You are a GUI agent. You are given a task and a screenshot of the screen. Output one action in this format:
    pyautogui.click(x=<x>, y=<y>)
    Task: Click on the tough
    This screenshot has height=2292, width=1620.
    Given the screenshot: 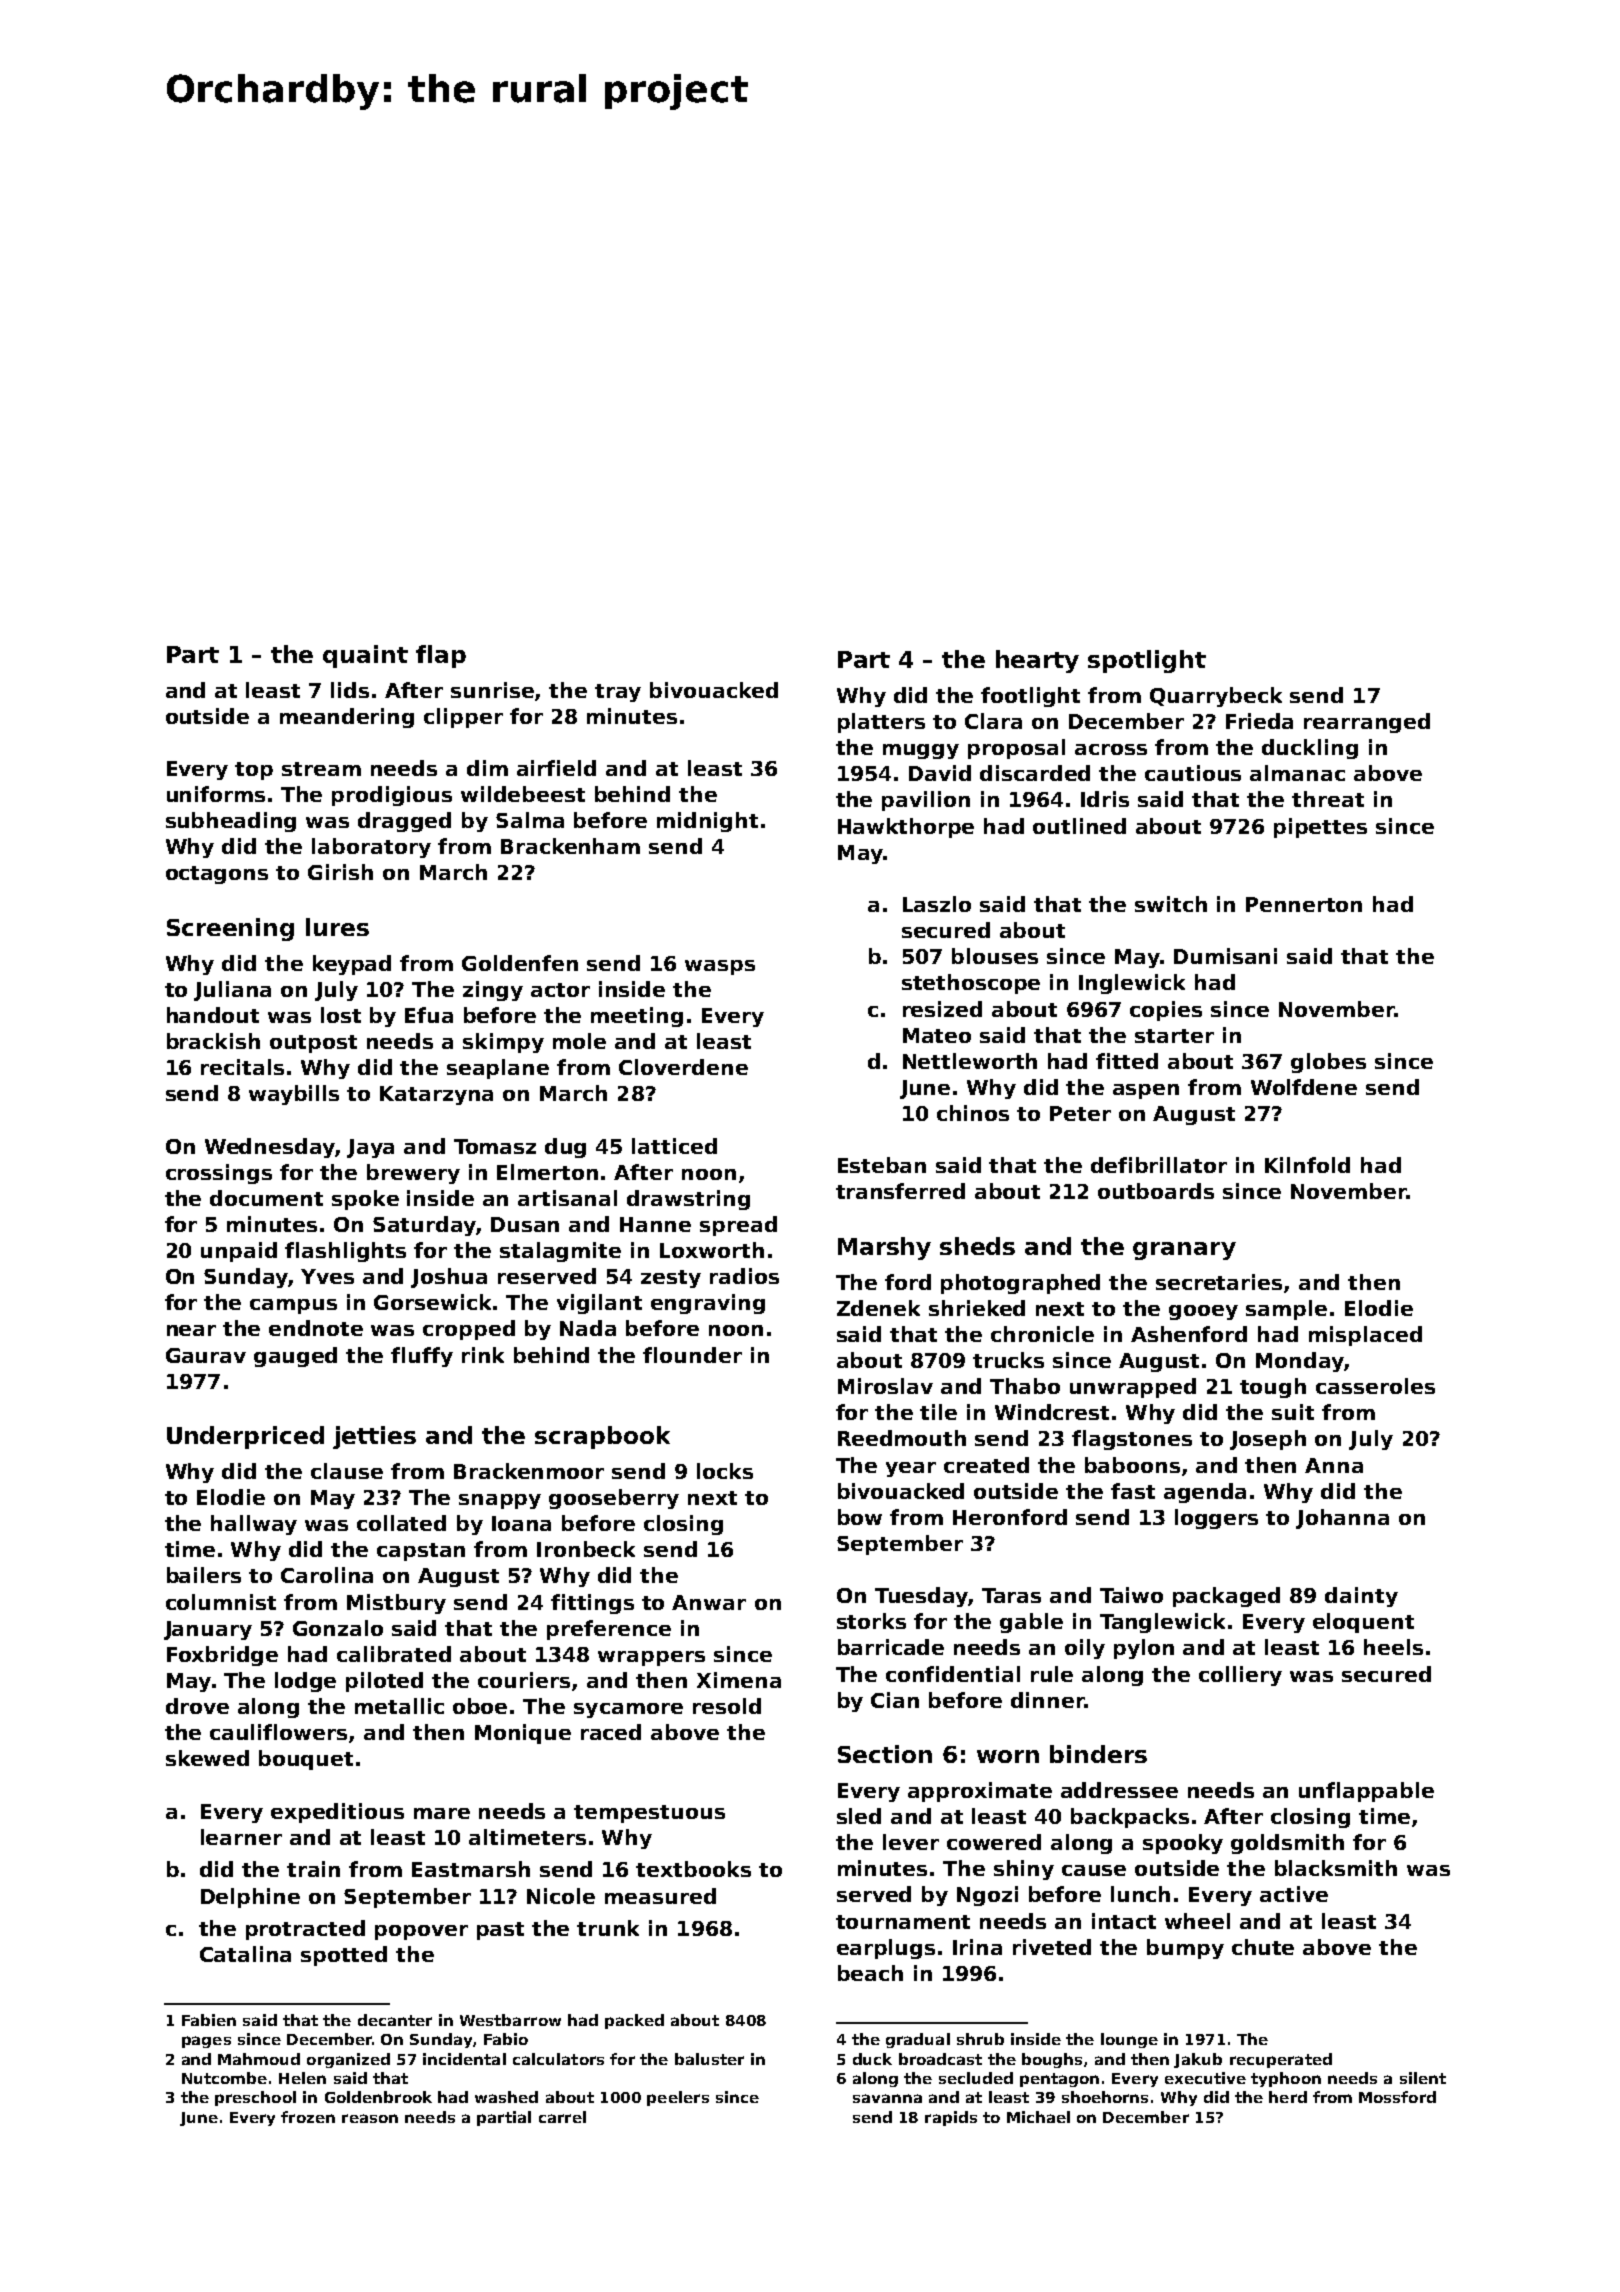 What is the action you would take?
    pyautogui.click(x=1273, y=1388)
